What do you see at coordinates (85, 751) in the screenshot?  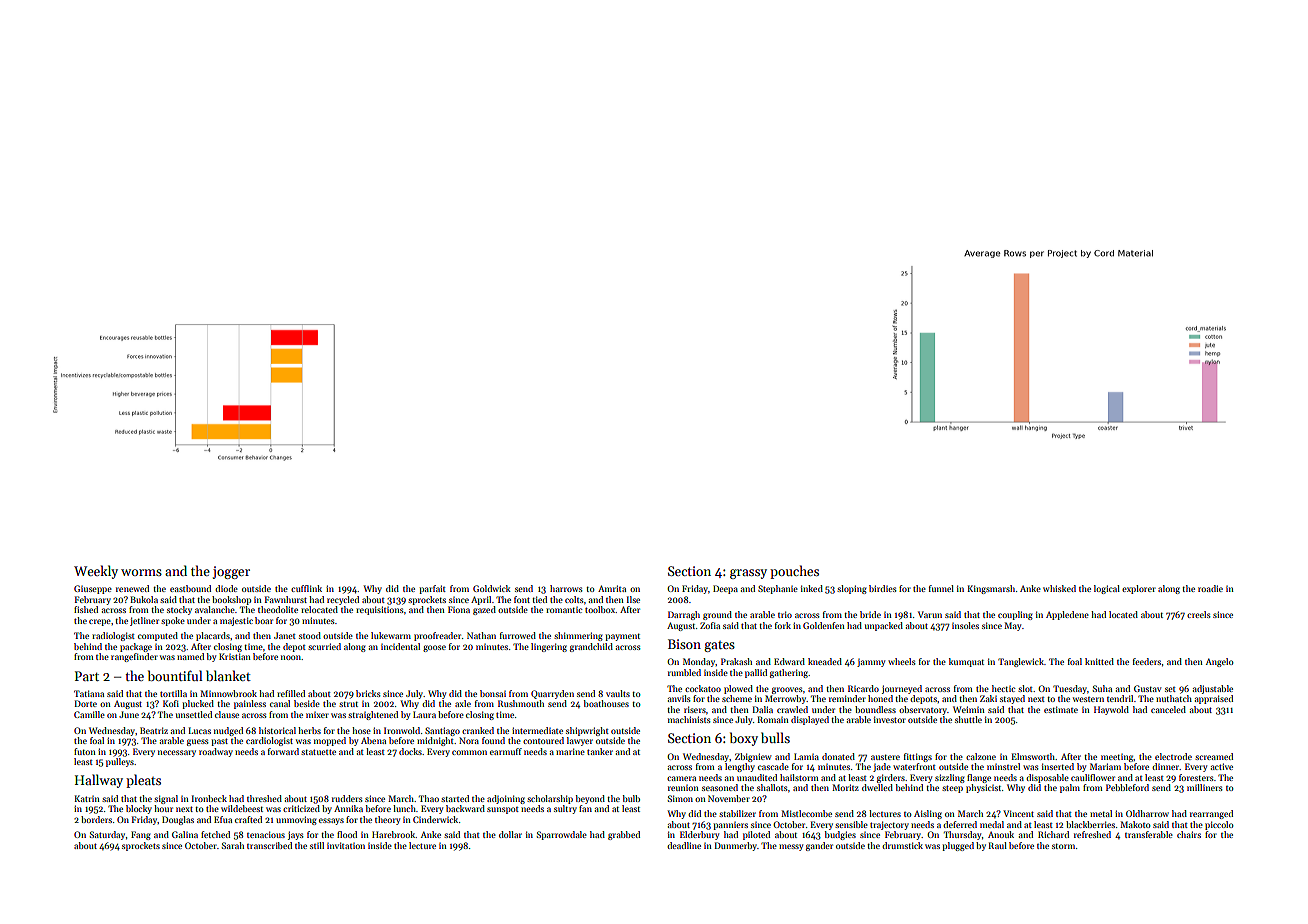 I see `futon` at bounding box center [85, 751].
